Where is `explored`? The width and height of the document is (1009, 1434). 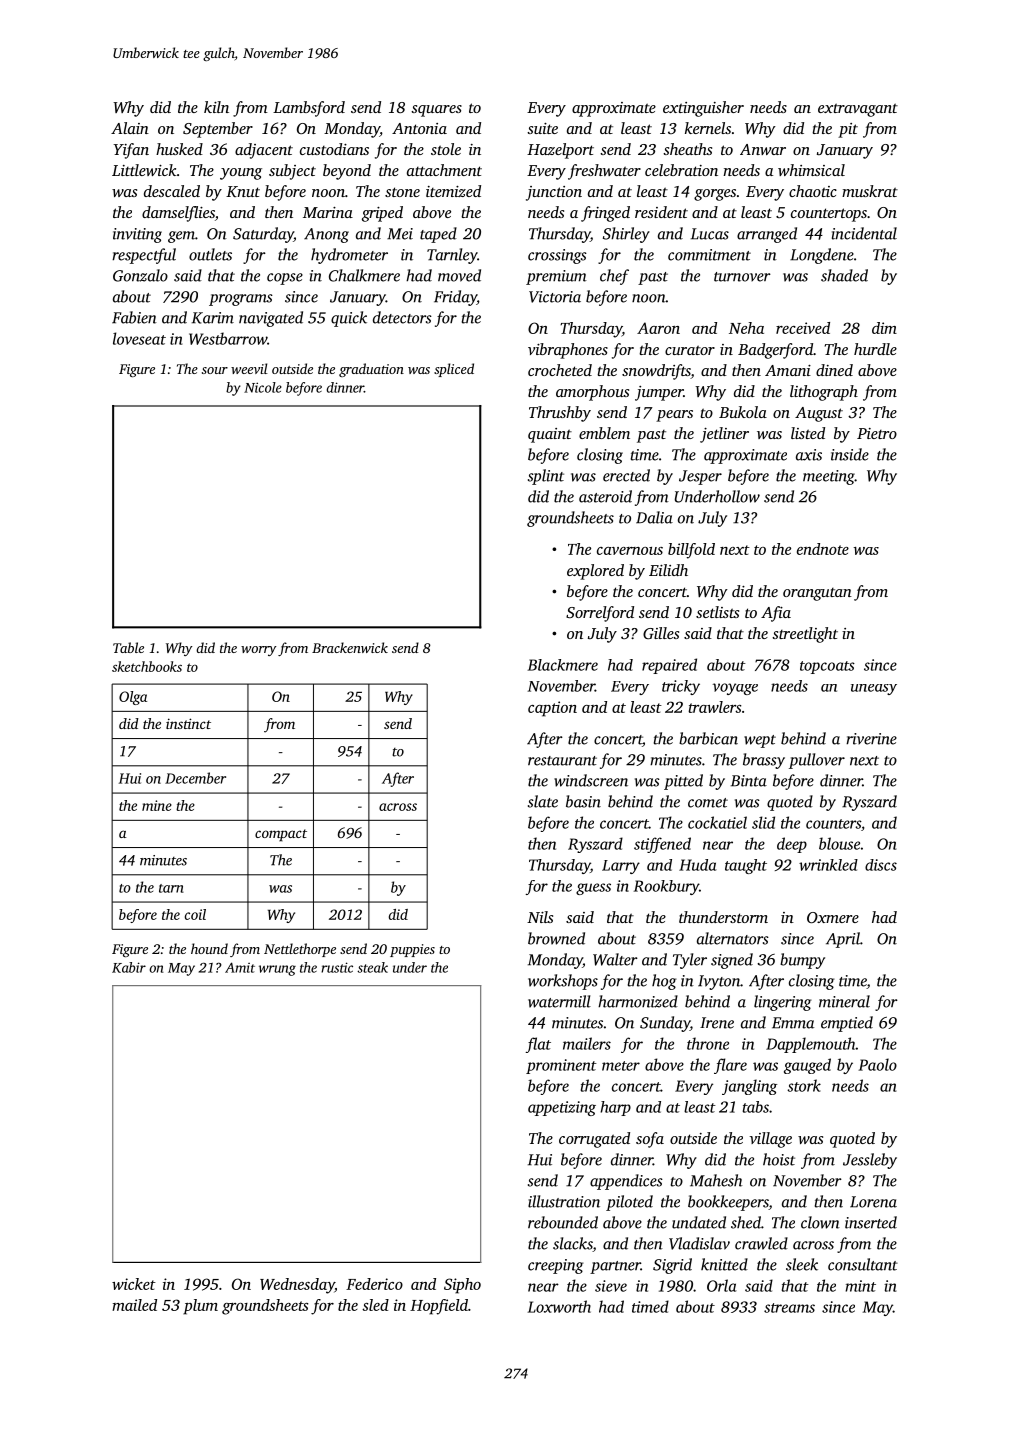
explored is located at coordinates (595, 572).
